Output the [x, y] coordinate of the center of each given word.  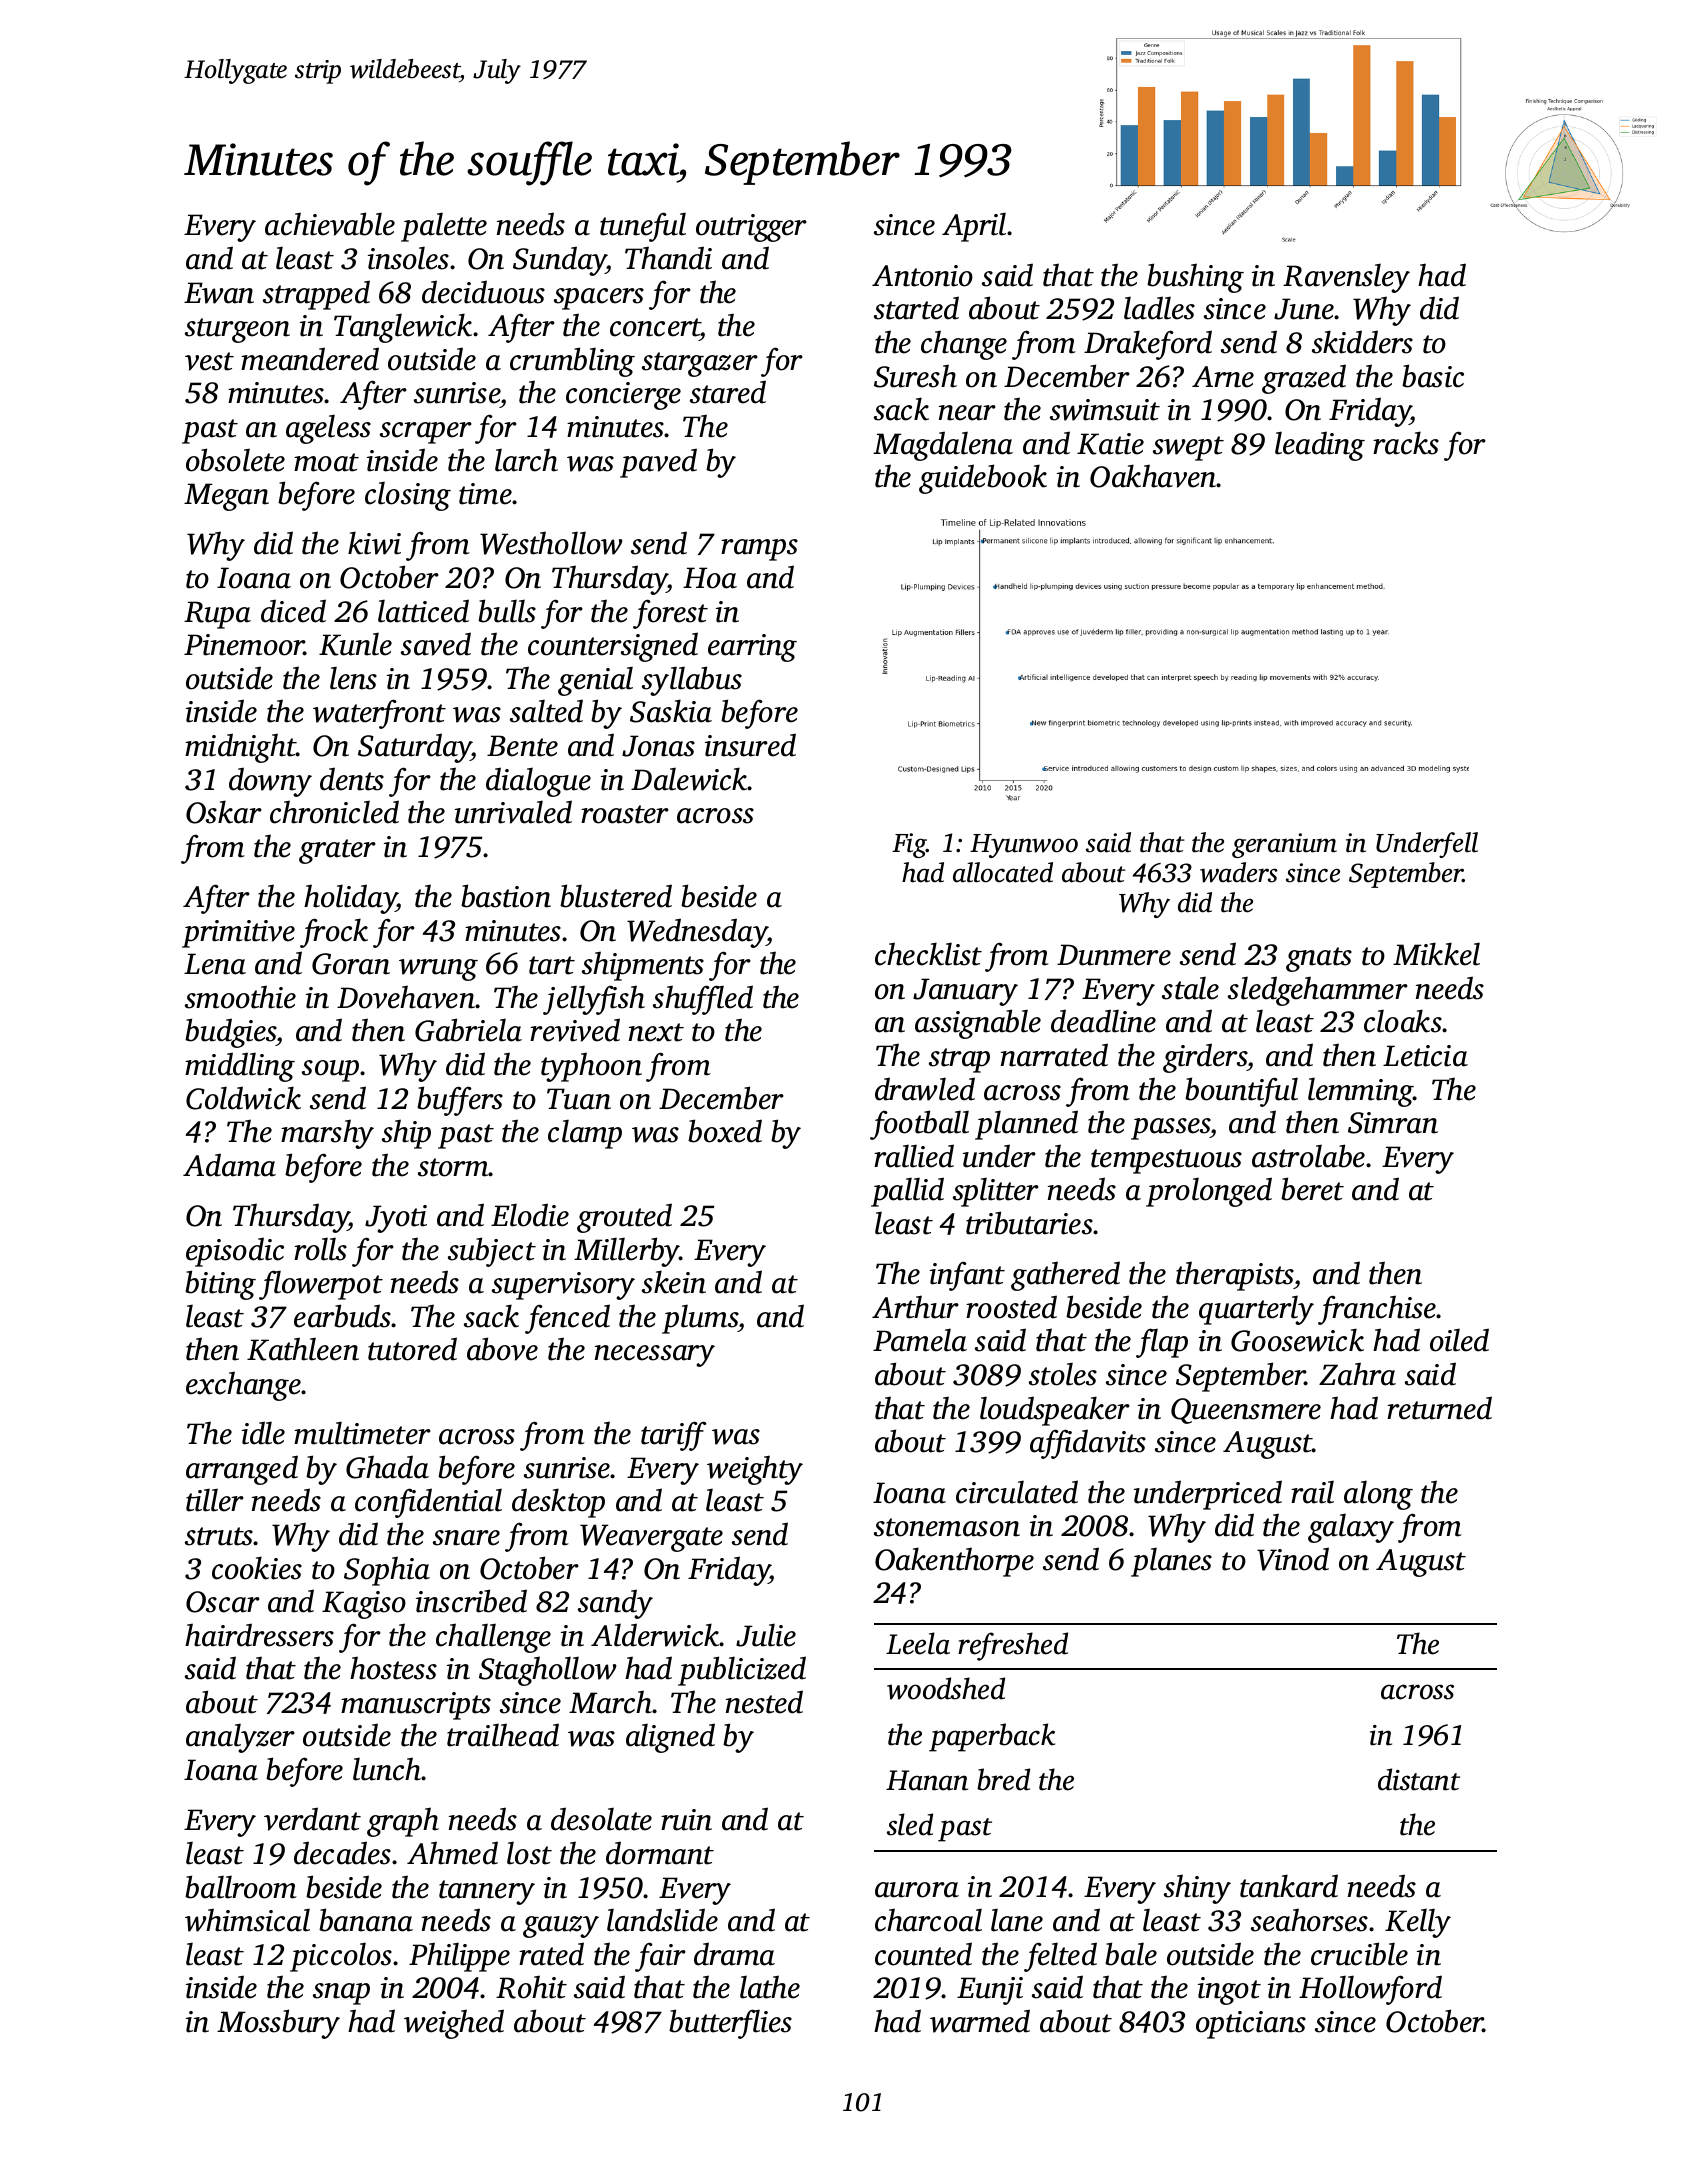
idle [263, 1433]
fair [660, 1957]
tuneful [643, 227]
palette [444, 227]
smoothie [240, 997]
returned [1439, 1408]
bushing [1195, 278]
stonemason [947, 1527]
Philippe [459, 1957]
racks [1406, 443]
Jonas [658, 746]
